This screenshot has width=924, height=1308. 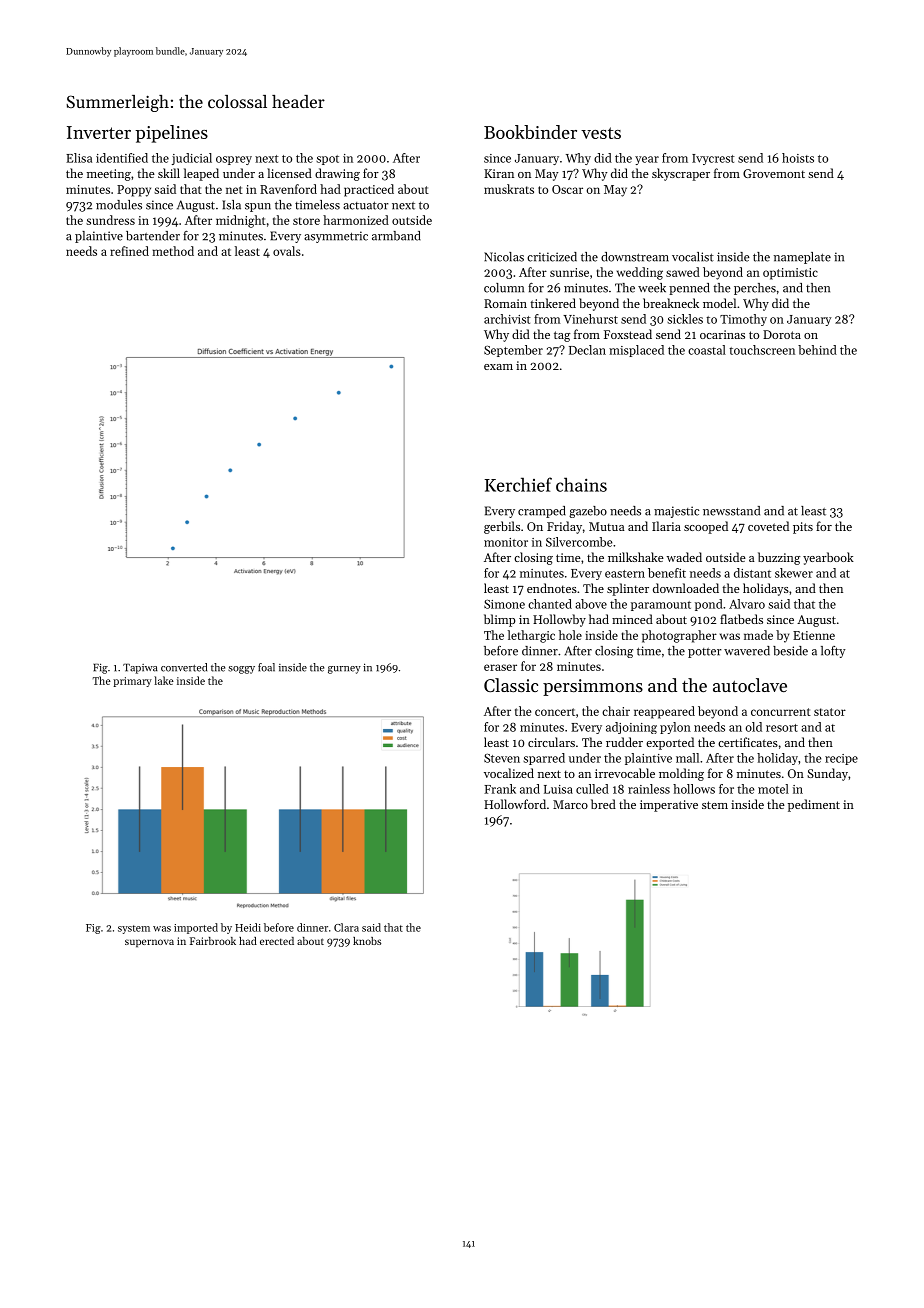 I want to click on vests, so click(x=601, y=133).
